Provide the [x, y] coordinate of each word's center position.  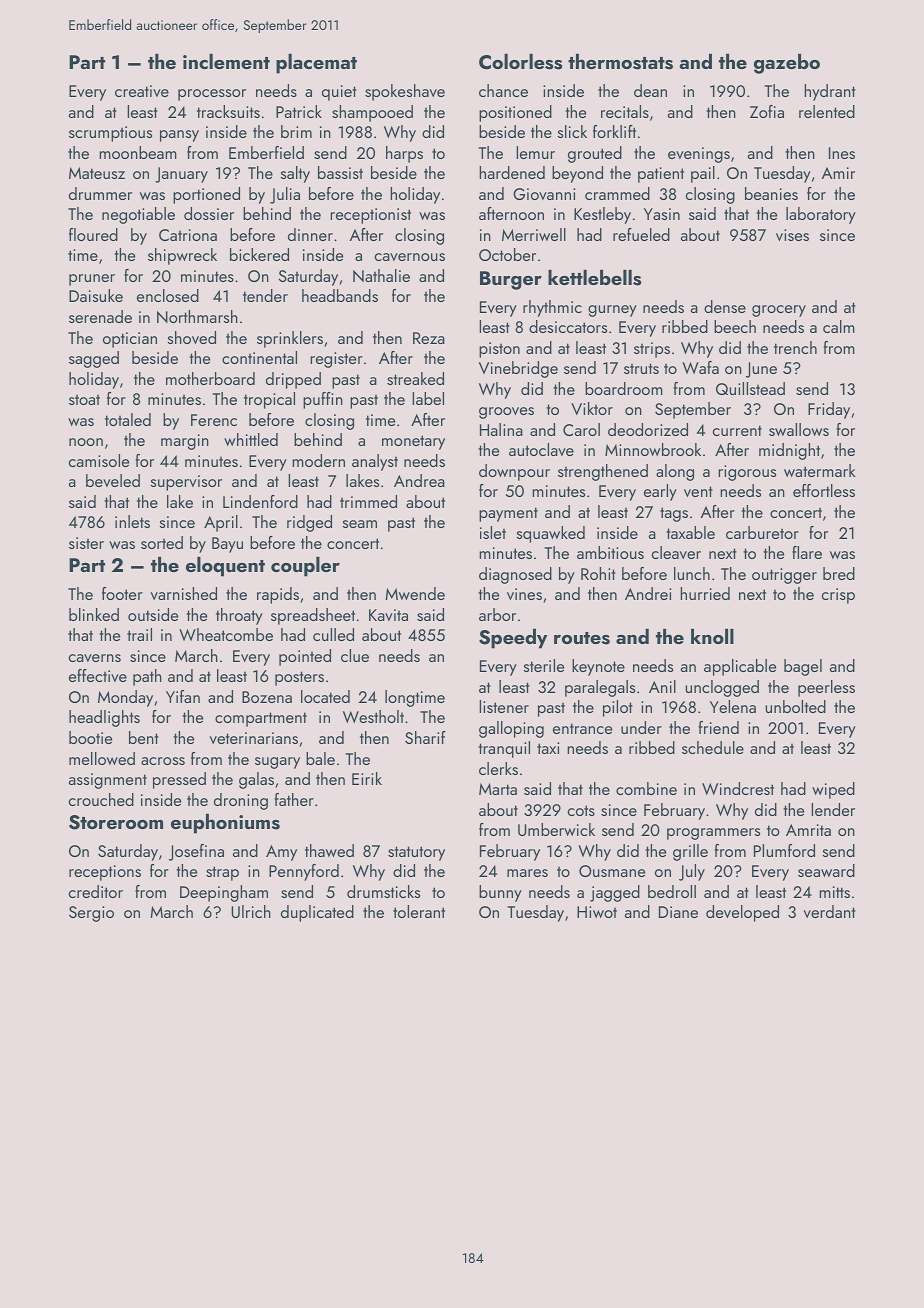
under [641, 727]
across [163, 761]
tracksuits [228, 111]
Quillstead [750, 388]
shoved [192, 337]
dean [650, 90]
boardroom [624, 388]
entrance [582, 728]
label [428, 398]
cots [581, 810]
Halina [501, 429]
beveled [113, 480]
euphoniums [225, 824]
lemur [535, 152]
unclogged [722, 688]
